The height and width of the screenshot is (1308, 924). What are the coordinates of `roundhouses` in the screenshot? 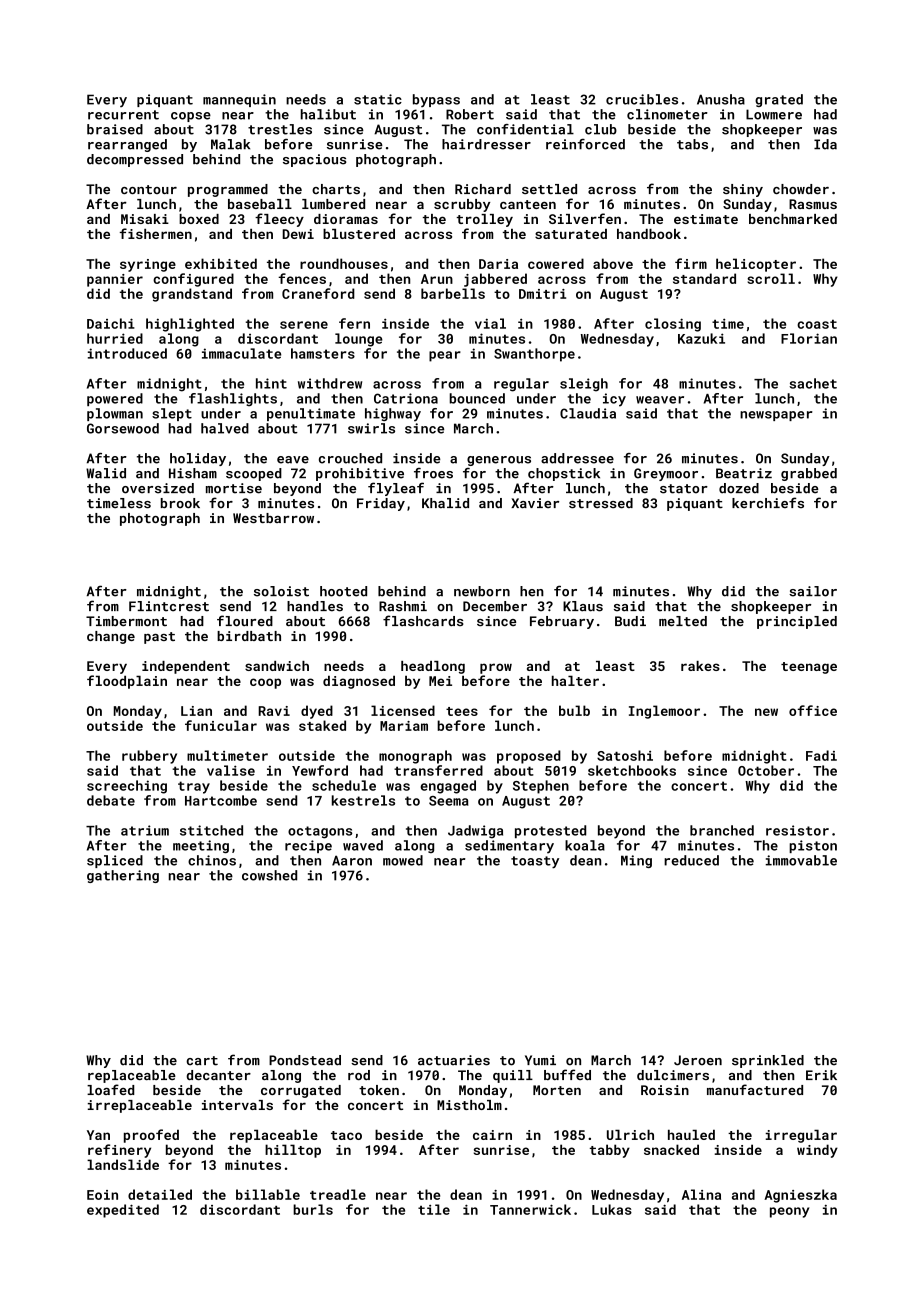 It's located at (344, 263).
